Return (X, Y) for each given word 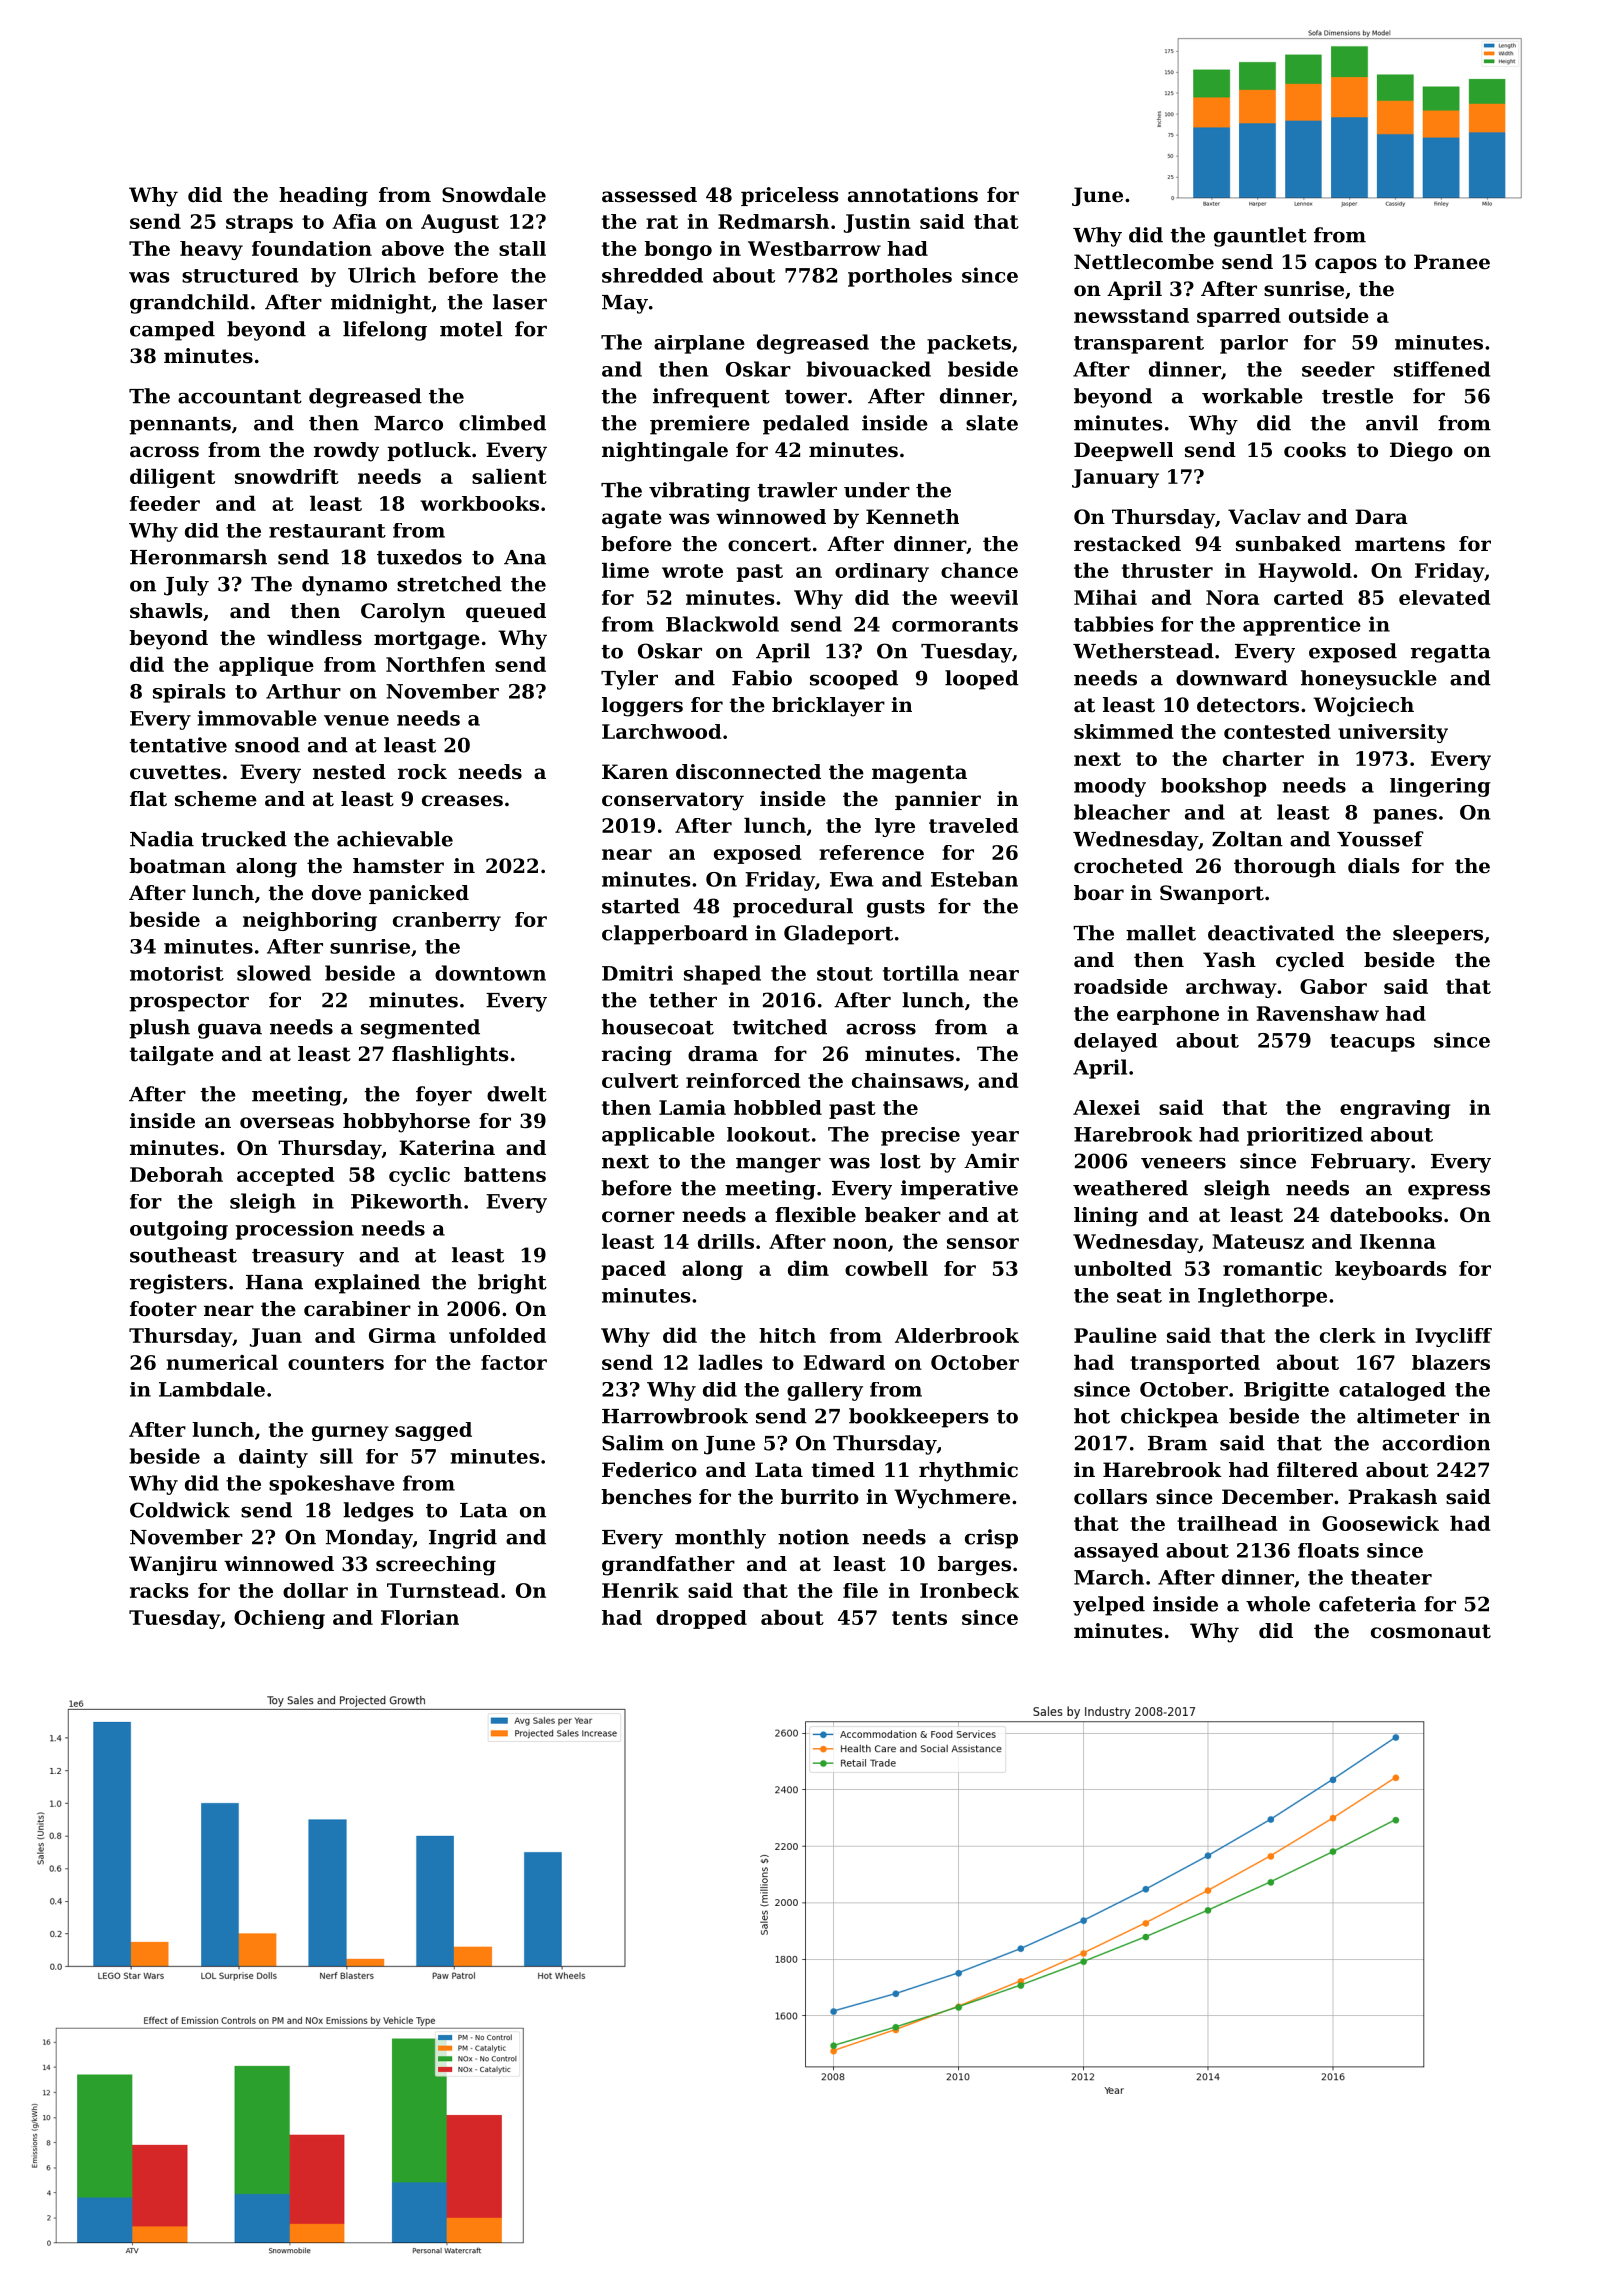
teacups (1372, 1043)
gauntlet (1260, 237)
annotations (913, 195)
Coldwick (180, 1510)
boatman (177, 866)
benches (646, 1497)
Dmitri (637, 973)
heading (323, 197)
